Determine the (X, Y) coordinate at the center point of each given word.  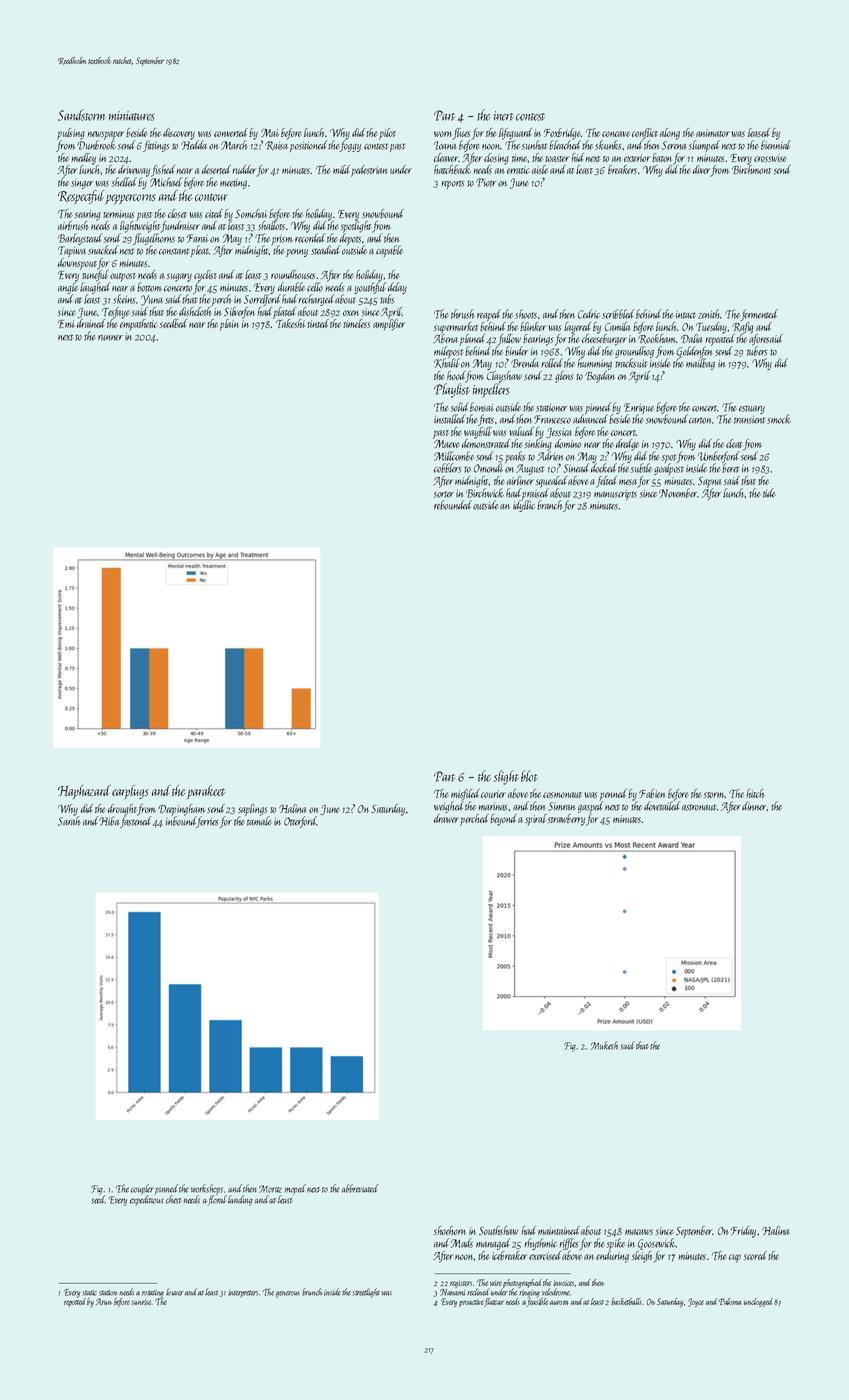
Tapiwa (72, 251)
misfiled (465, 795)
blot (529, 776)
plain (229, 325)
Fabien (652, 793)
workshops (207, 1190)
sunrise (141, 1302)
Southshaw (499, 1230)
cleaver (446, 157)
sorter (444, 494)
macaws (639, 1232)
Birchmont (752, 169)
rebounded (453, 505)
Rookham (657, 339)
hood (456, 376)
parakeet (206, 792)
